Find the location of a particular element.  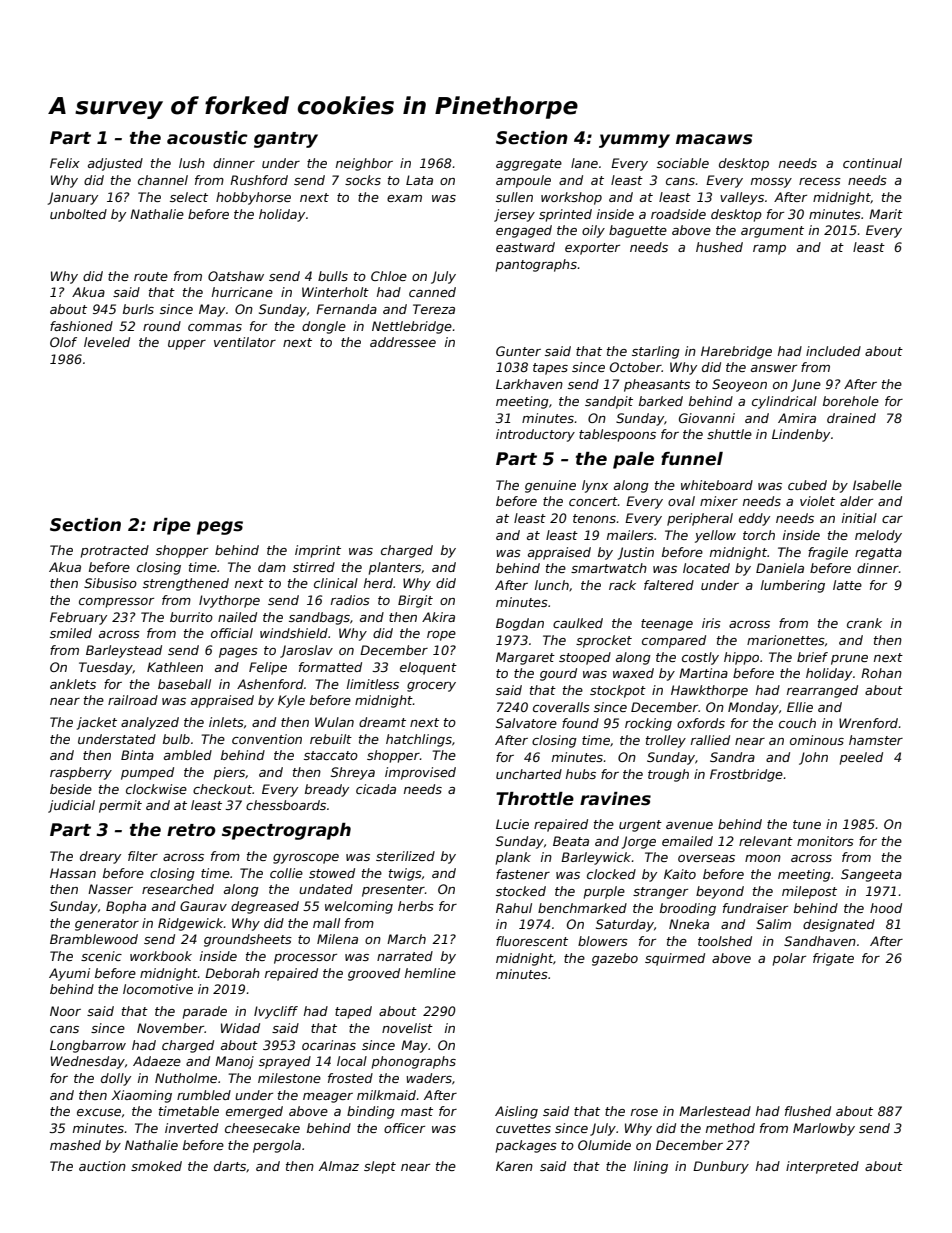

Marit is located at coordinates (886, 214).
